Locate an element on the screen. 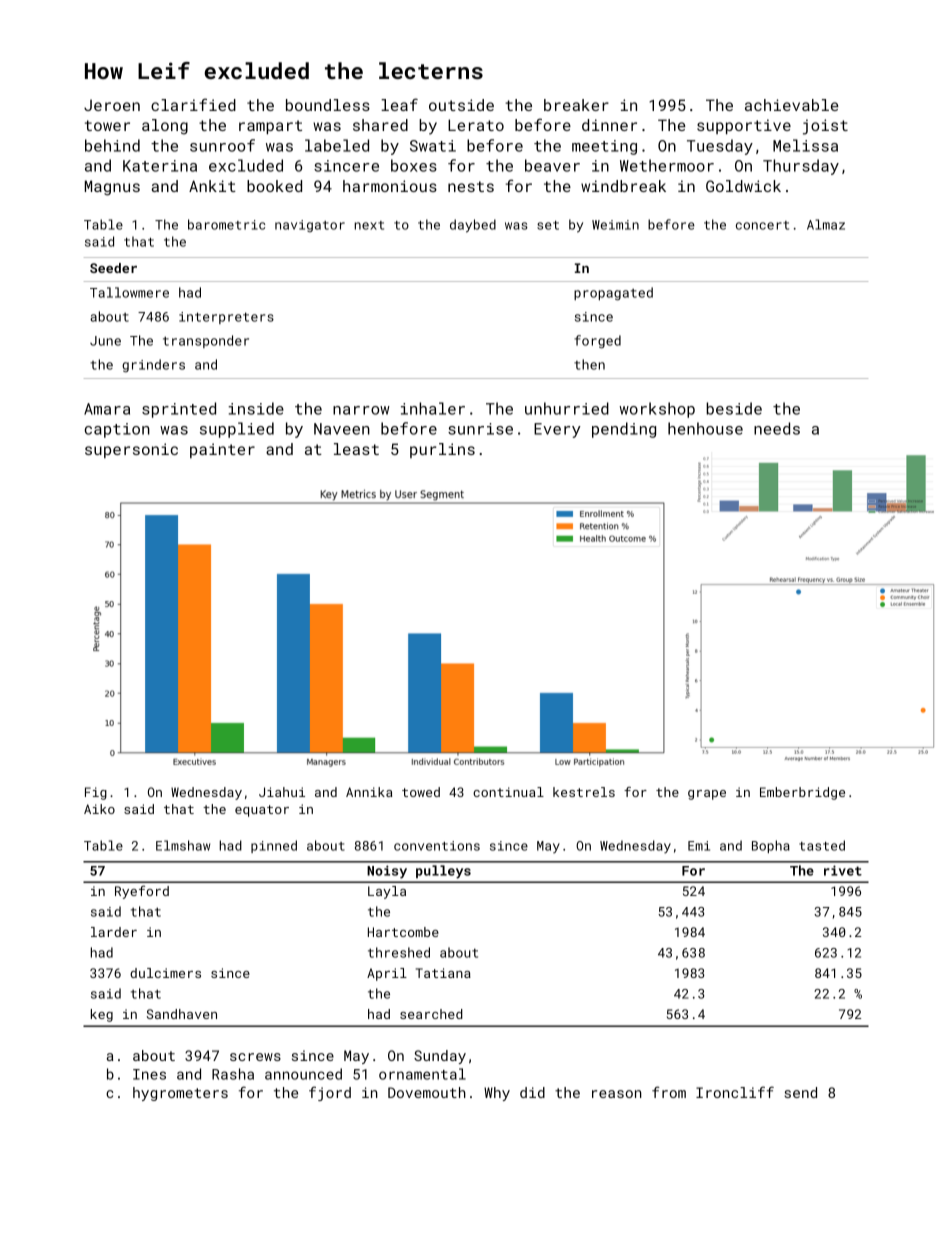  did is located at coordinates (532, 1092).
